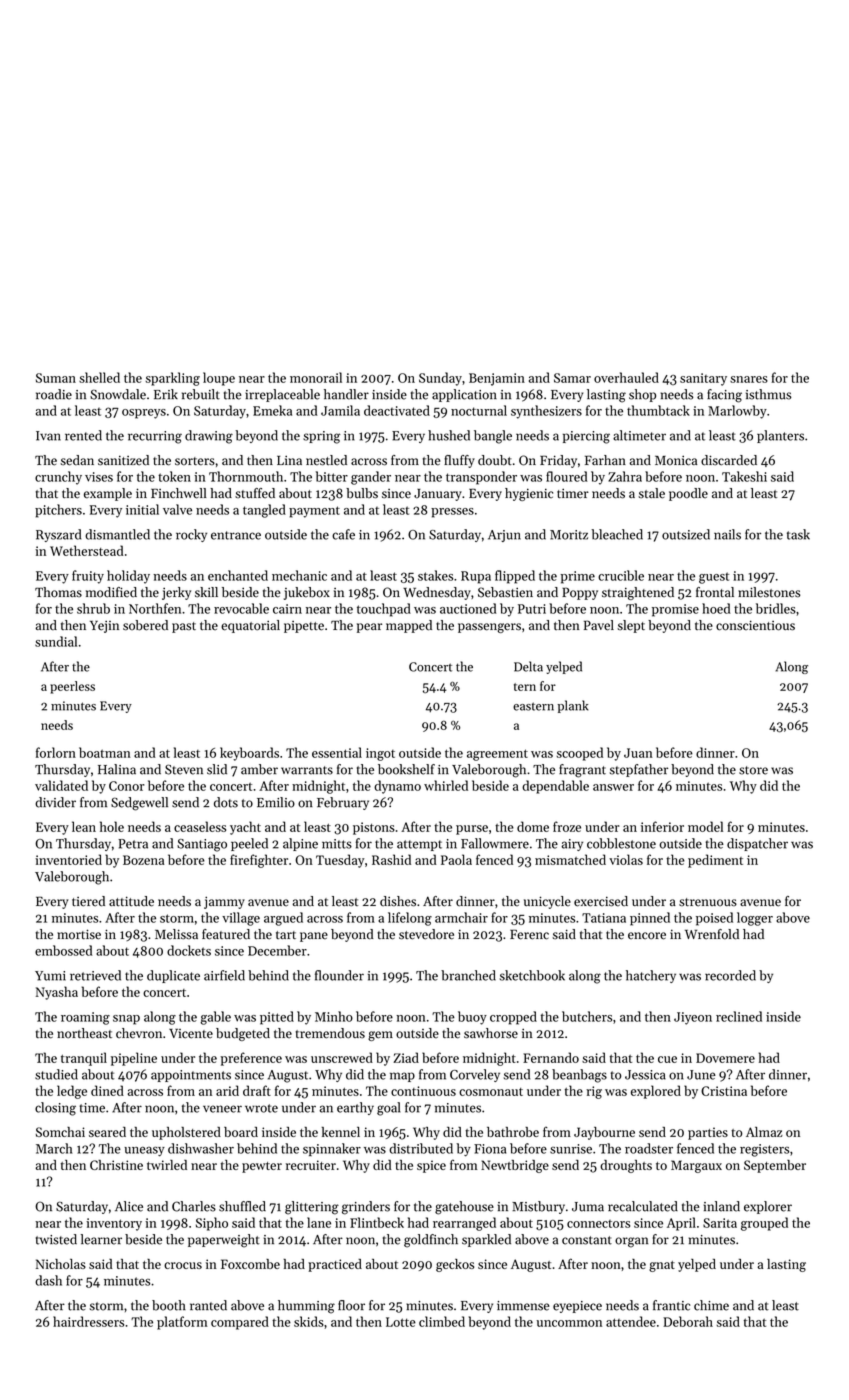 Image resolution: width=849 pixels, height=1400 pixels. I want to click on Cristina, so click(724, 1091).
